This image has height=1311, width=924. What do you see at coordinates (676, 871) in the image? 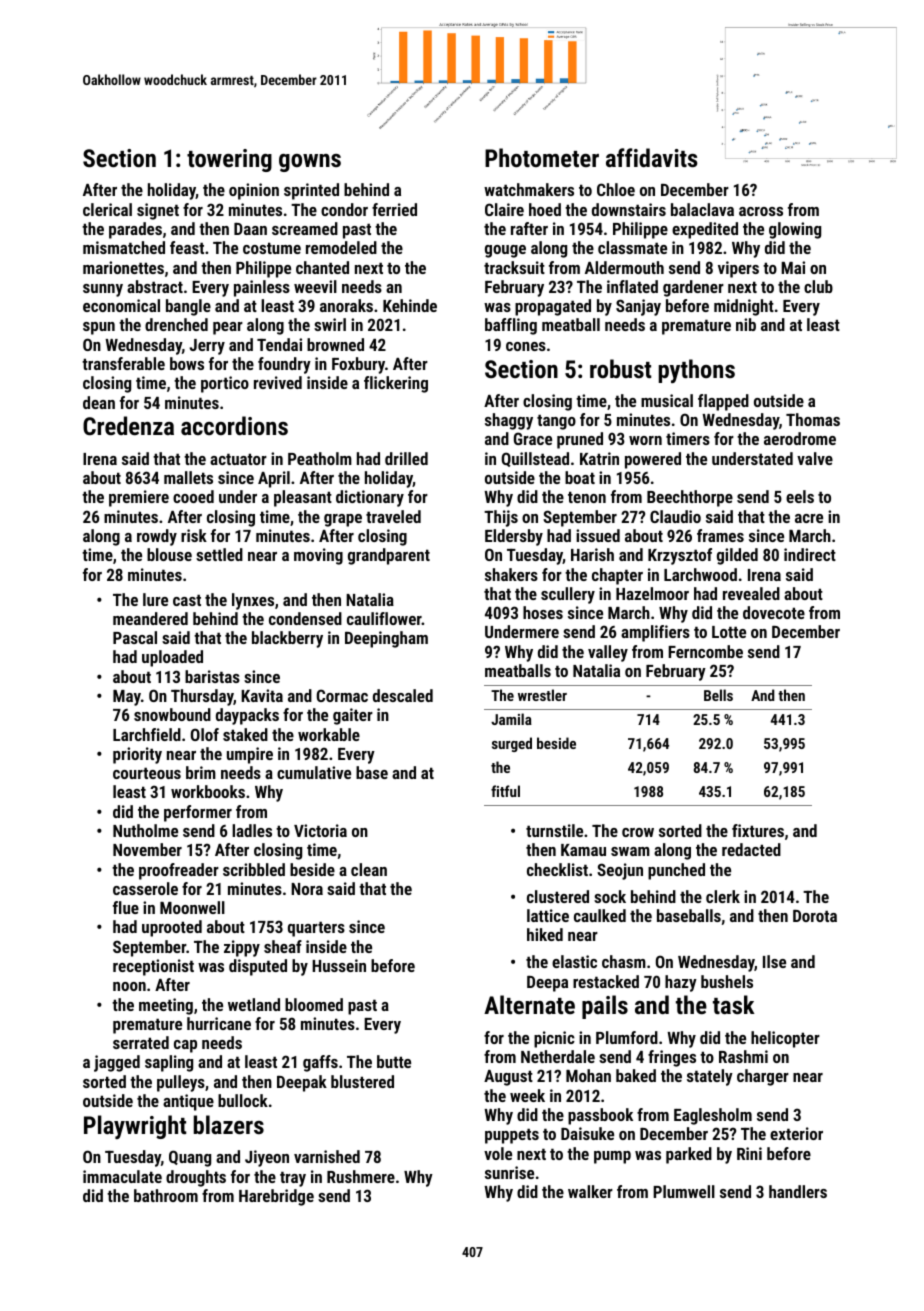
I see `punched` at bounding box center [676, 871].
